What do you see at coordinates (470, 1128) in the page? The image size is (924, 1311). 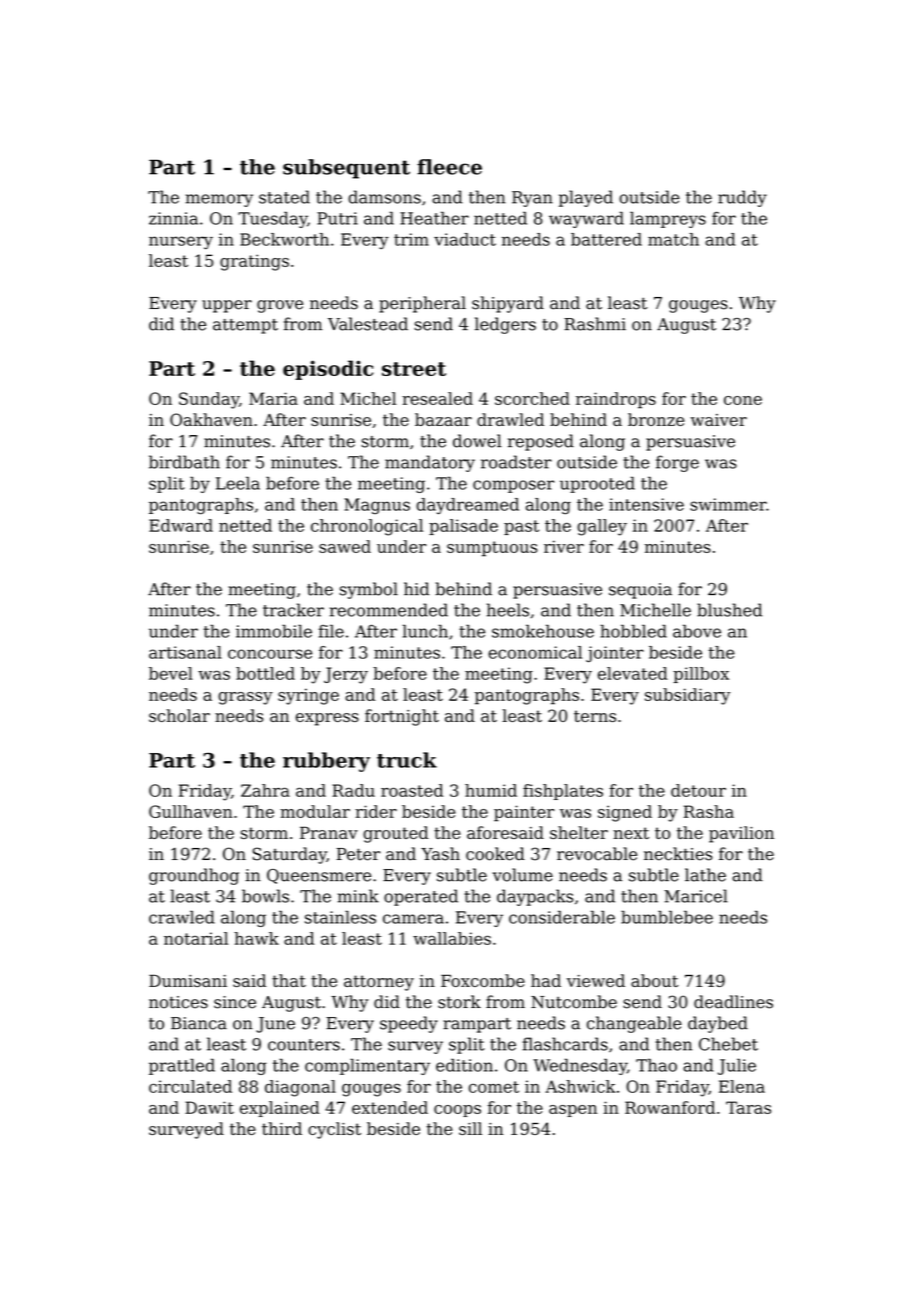 I see `sill` at bounding box center [470, 1128].
